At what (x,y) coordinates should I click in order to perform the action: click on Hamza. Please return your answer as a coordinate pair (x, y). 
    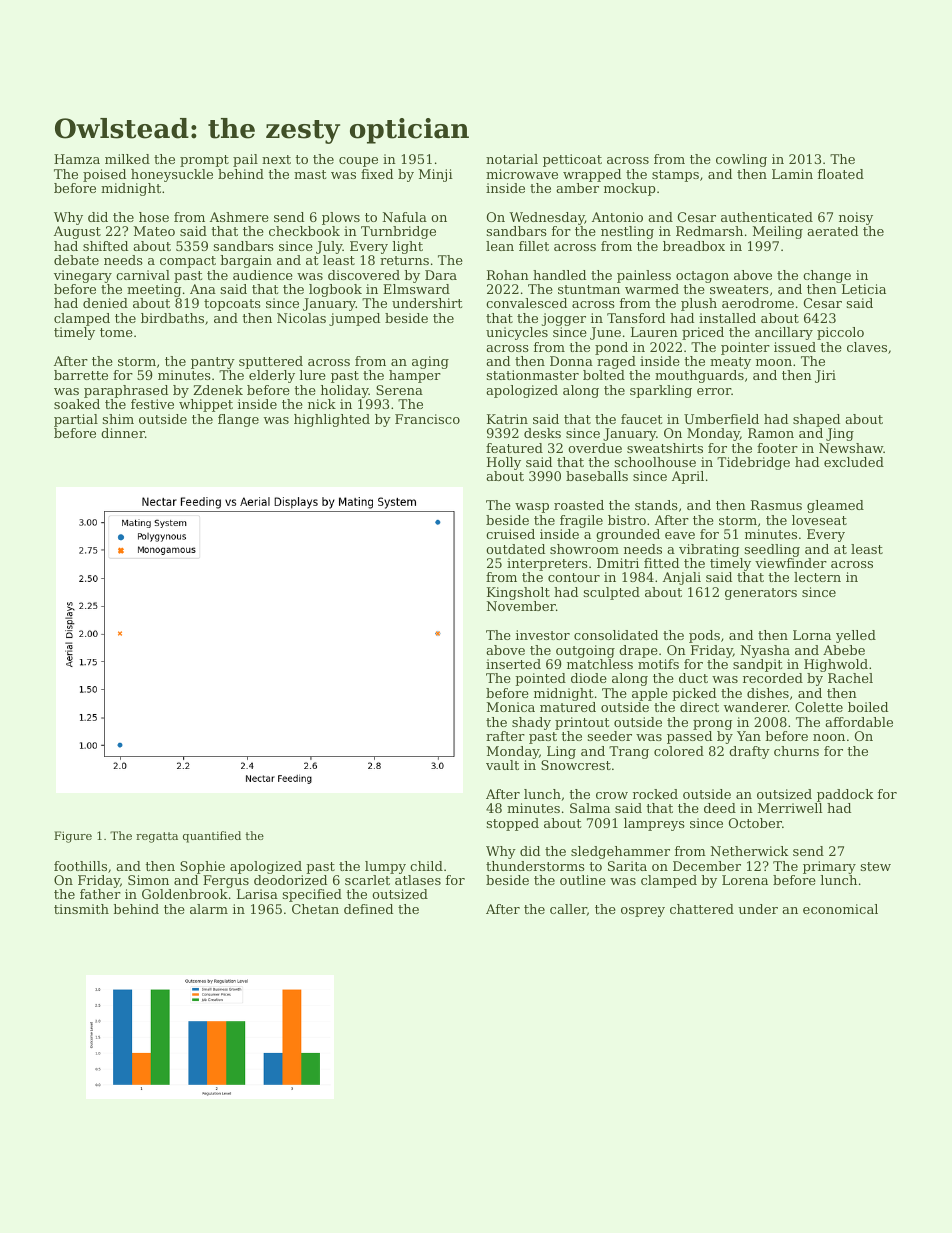
    Looking at the image, I should click on (77, 159).
